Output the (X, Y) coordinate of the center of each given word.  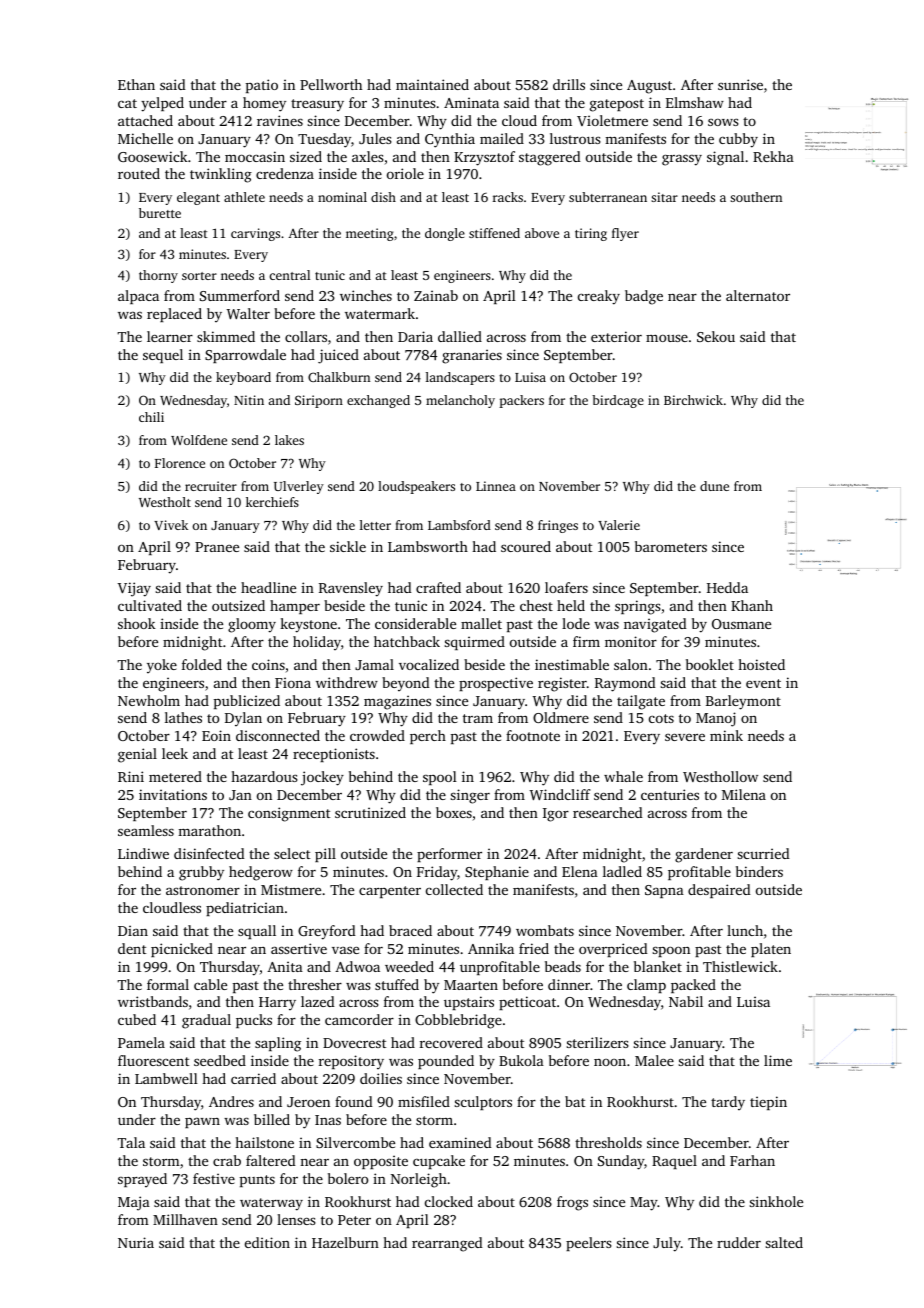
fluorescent (153, 1060)
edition (267, 1242)
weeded (409, 966)
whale (623, 776)
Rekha (773, 156)
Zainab (436, 295)
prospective (496, 684)
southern (756, 197)
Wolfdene (199, 440)
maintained (432, 84)
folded (202, 664)
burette (160, 213)
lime (778, 1060)
